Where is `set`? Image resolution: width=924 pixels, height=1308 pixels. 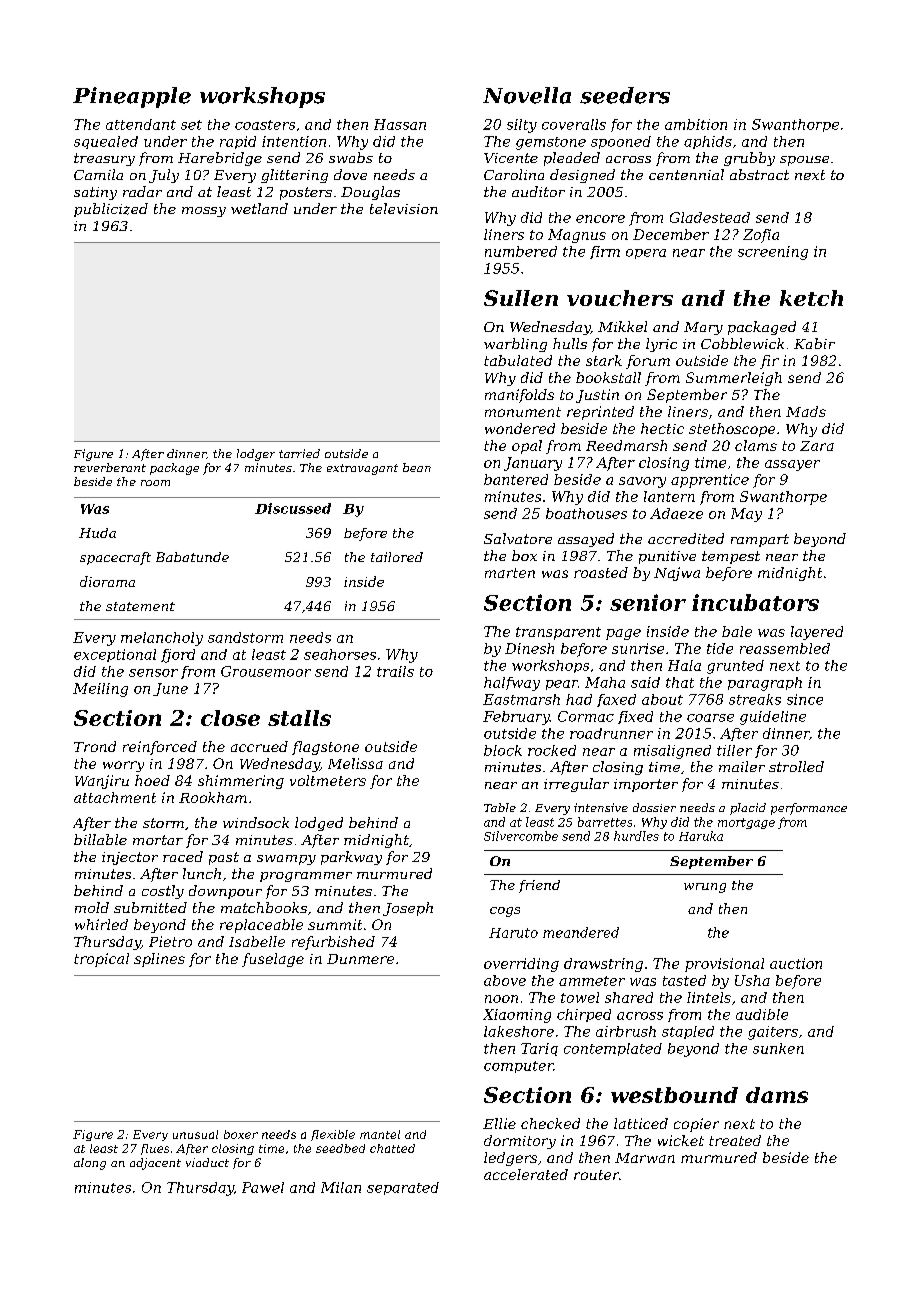
set is located at coordinates (191, 125).
